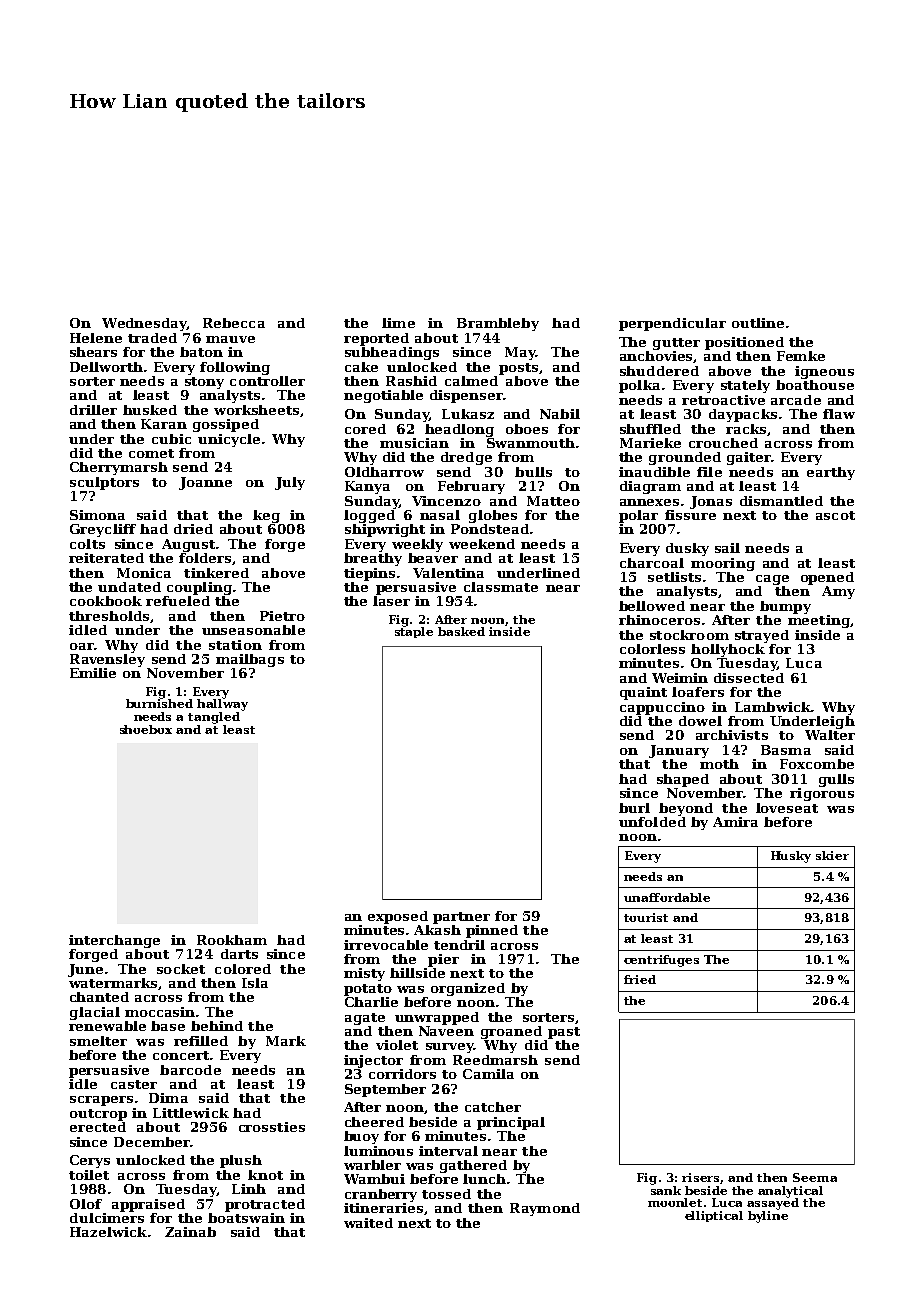 Image resolution: width=924 pixels, height=1308 pixels. What do you see at coordinates (144, 324) in the screenshot?
I see `Wednesday` at bounding box center [144, 324].
